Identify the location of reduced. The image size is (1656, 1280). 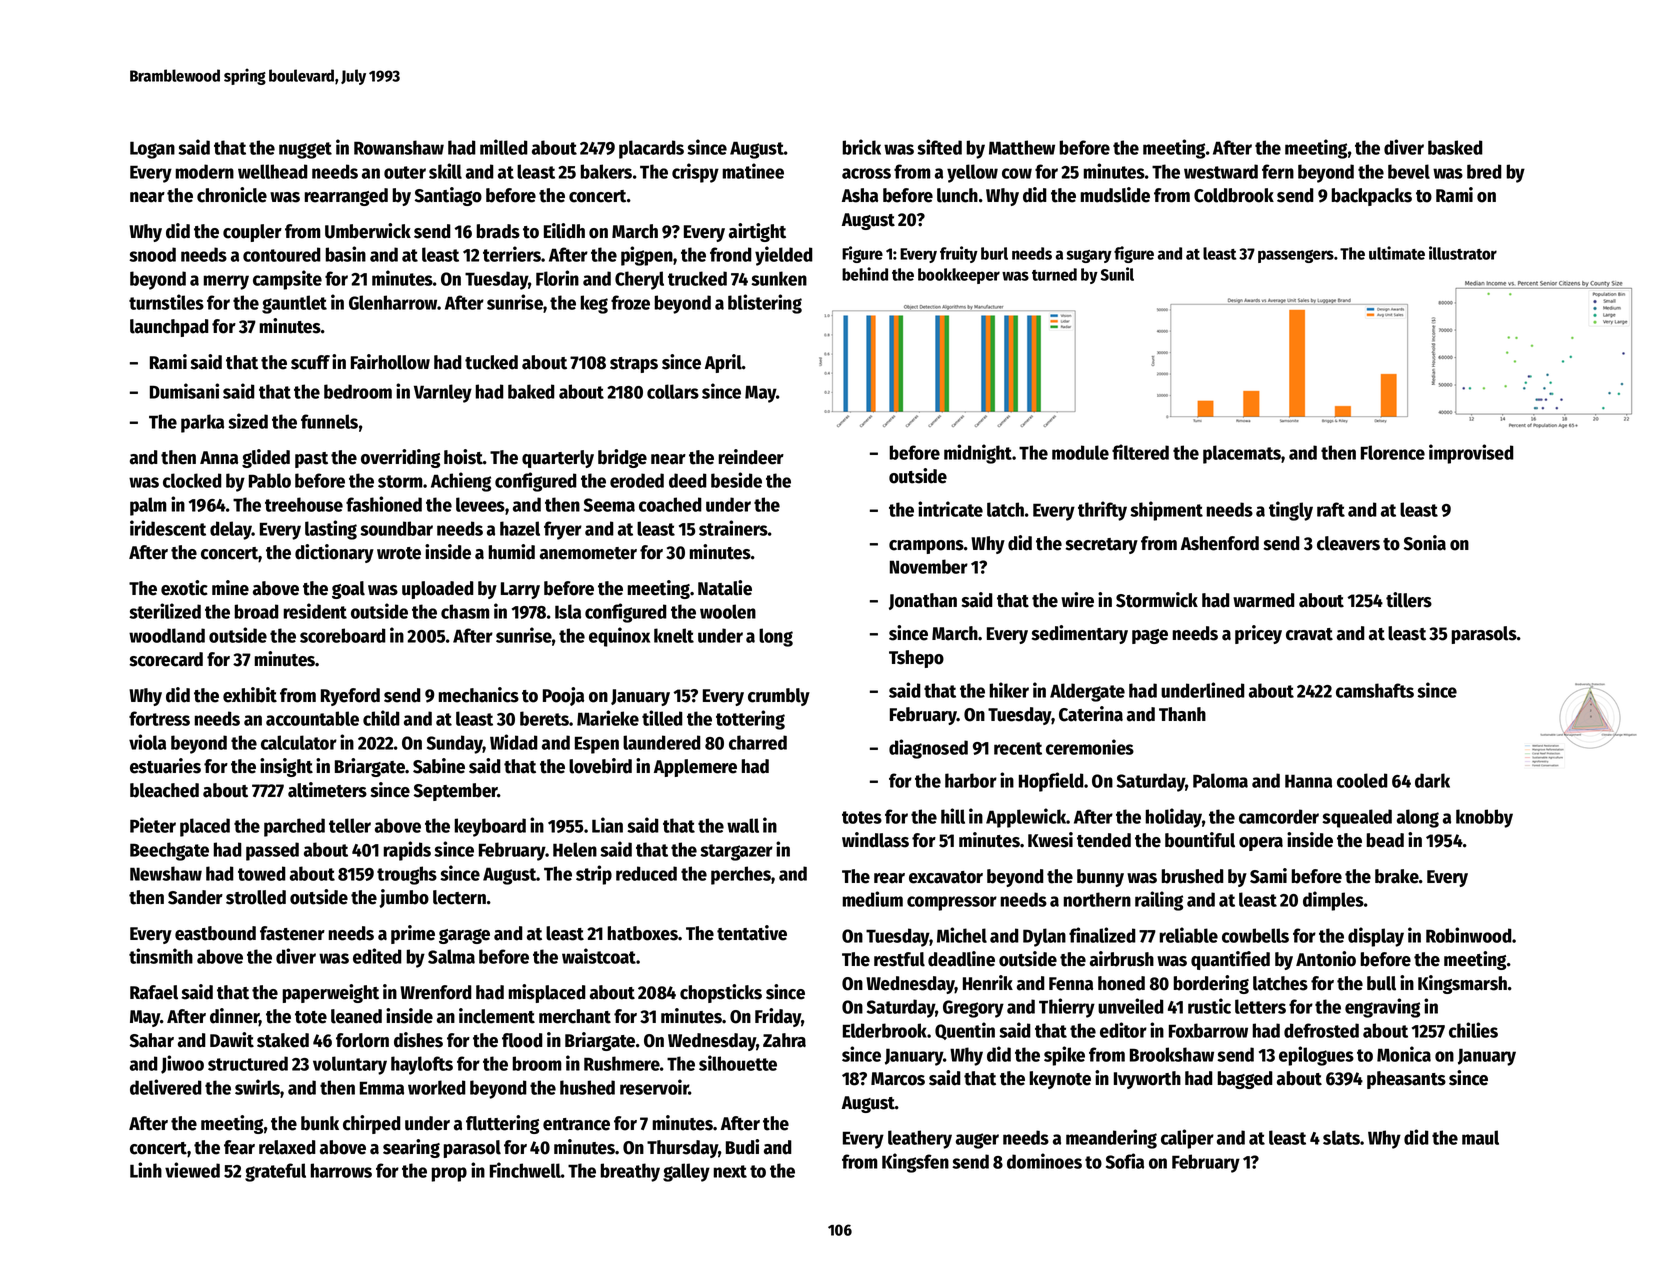
(646, 873).
